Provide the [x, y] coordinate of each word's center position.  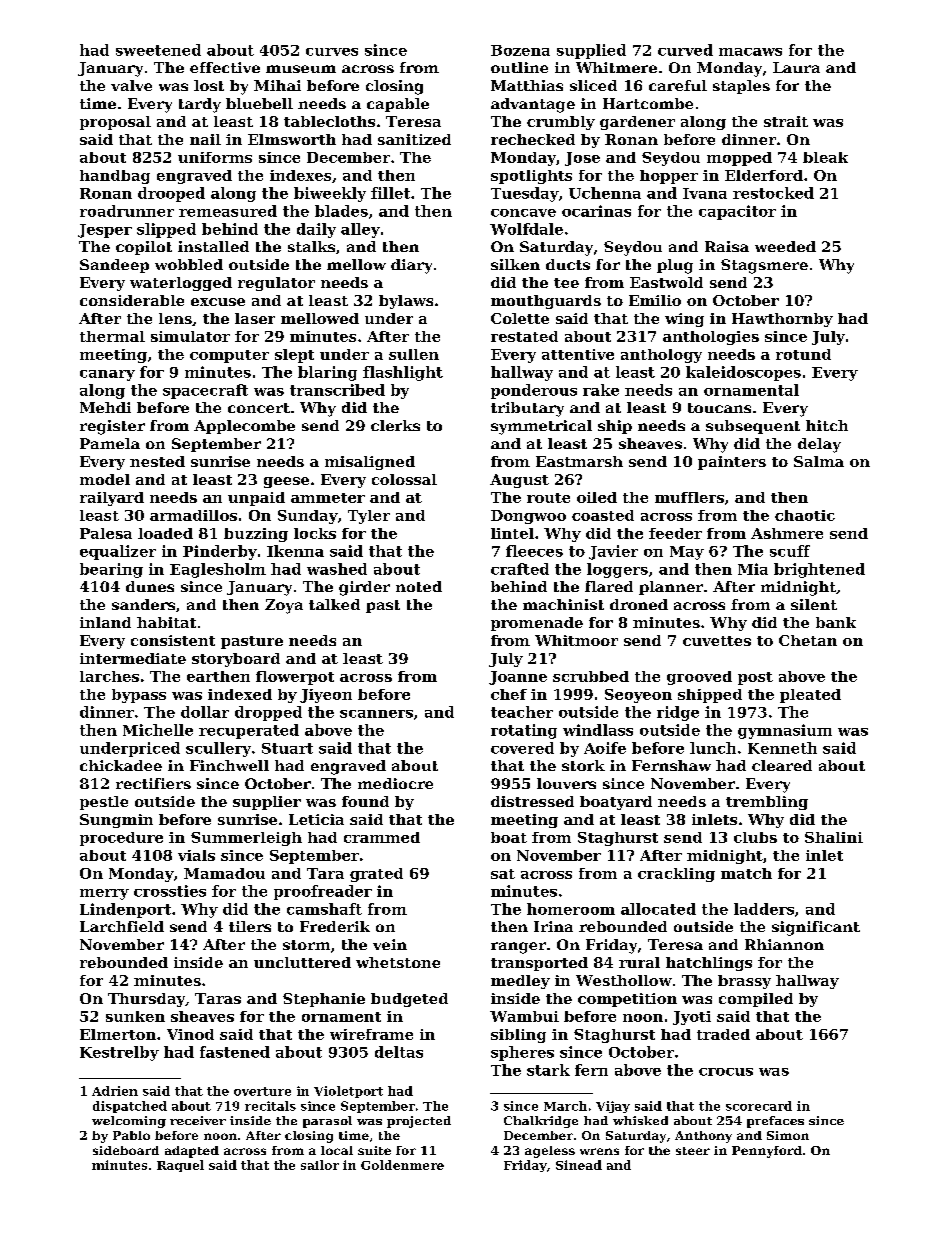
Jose [582, 159]
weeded [785, 246]
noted [419, 586]
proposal [115, 123]
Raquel [180, 1166]
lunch [713, 748]
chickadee [121, 765]
